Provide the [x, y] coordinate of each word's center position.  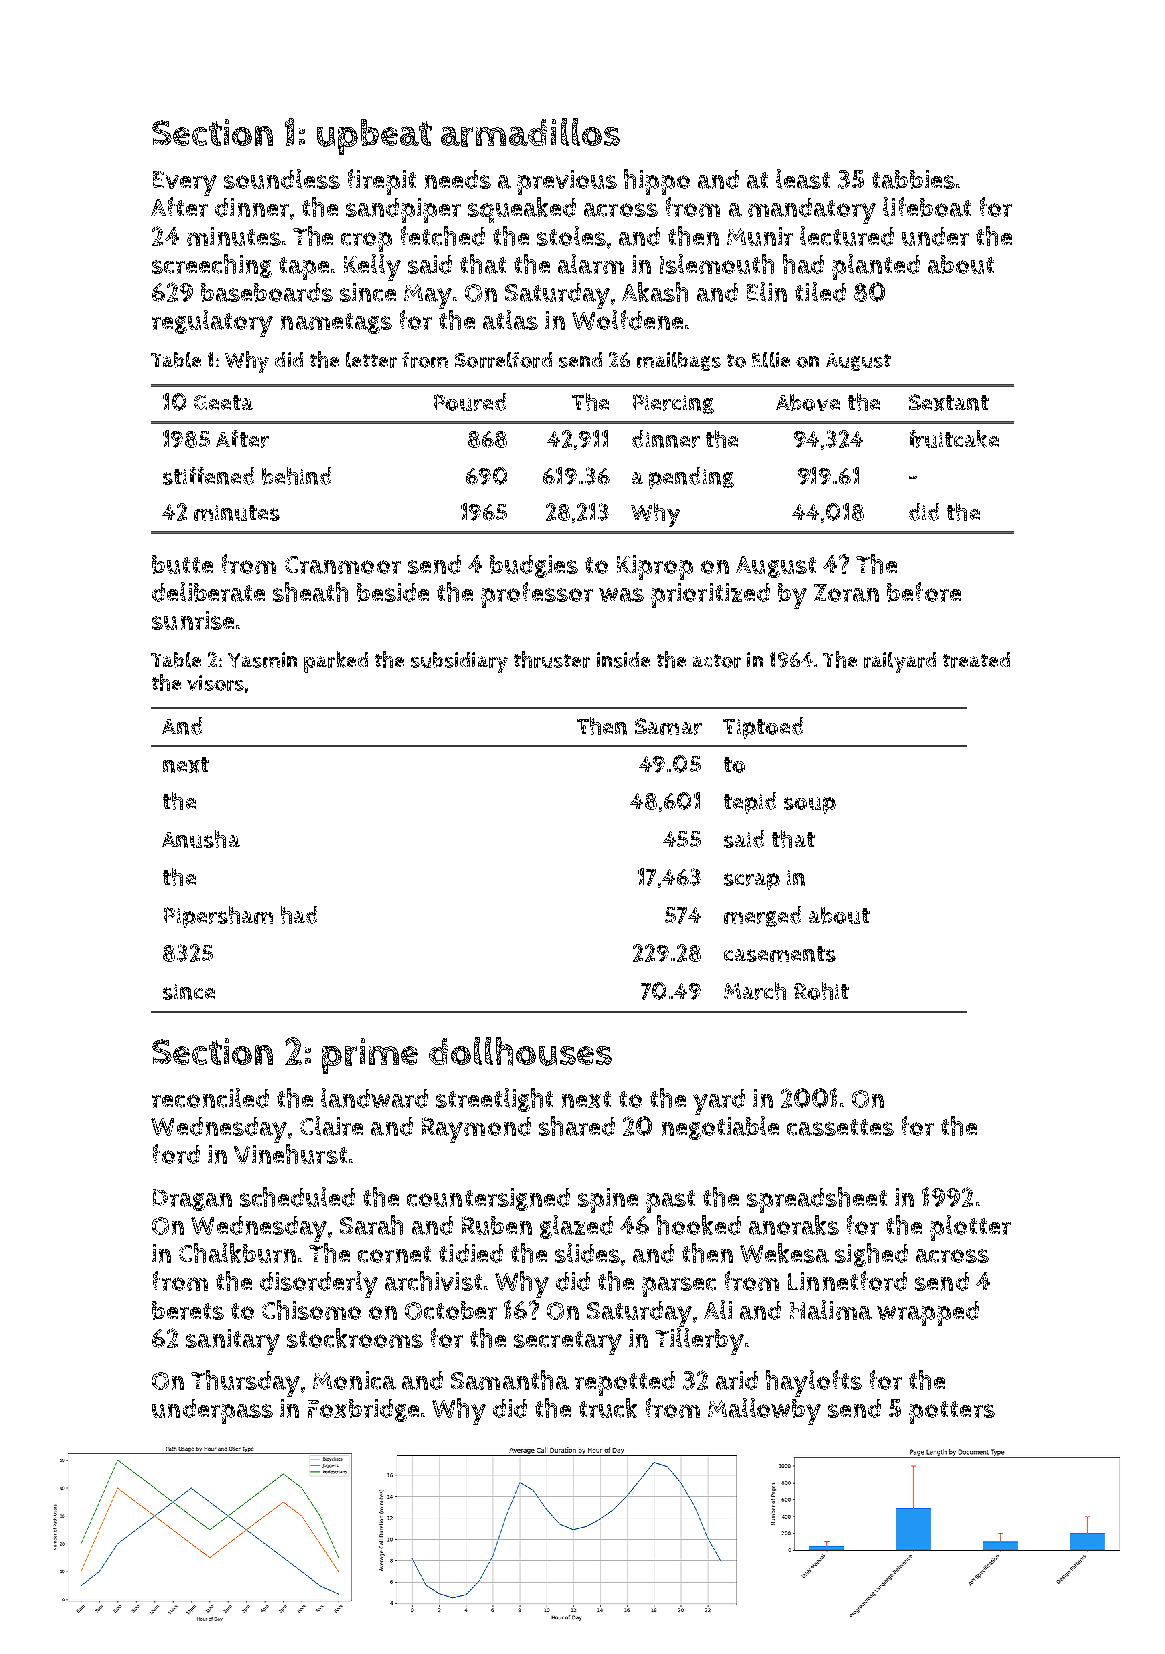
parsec [679, 1287]
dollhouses [520, 1051]
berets [188, 1310]
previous [567, 182]
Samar [668, 726]
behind [296, 476]
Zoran [846, 593]
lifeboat [927, 207]
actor [717, 661]
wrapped [928, 1313]
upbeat [374, 137]
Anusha [201, 839]
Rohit [821, 991]
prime [370, 1056]
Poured [470, 402]
